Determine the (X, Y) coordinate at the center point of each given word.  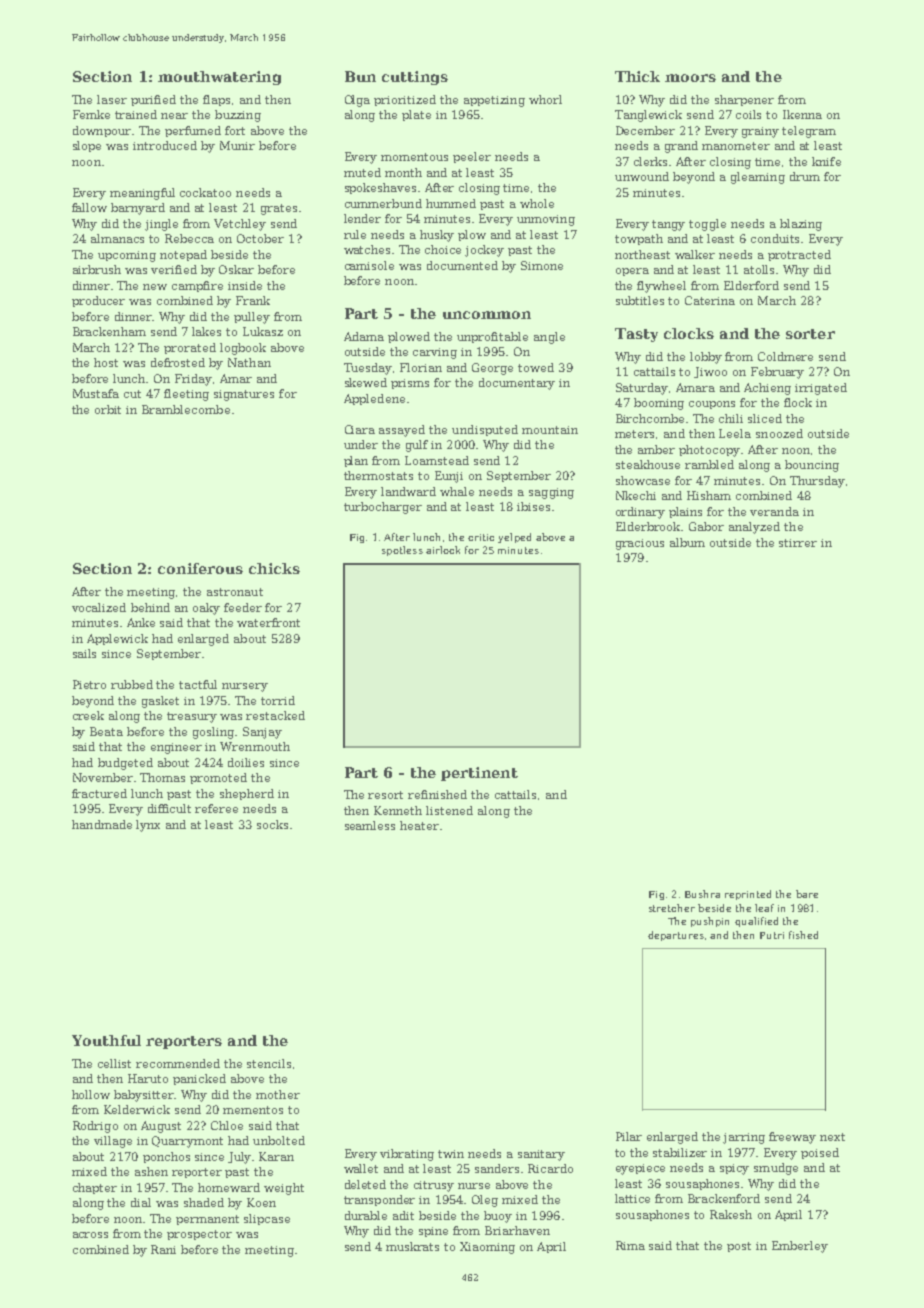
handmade (102, 824)
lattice (632, 1198)
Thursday (817, 482)
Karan (276, 1156)
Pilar (629, 1136)
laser (112, 99)
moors (690, 78)
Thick (637, 76)
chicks (274, 568)
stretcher (672, 908)
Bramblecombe (186, 409)
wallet (361, 1168)
